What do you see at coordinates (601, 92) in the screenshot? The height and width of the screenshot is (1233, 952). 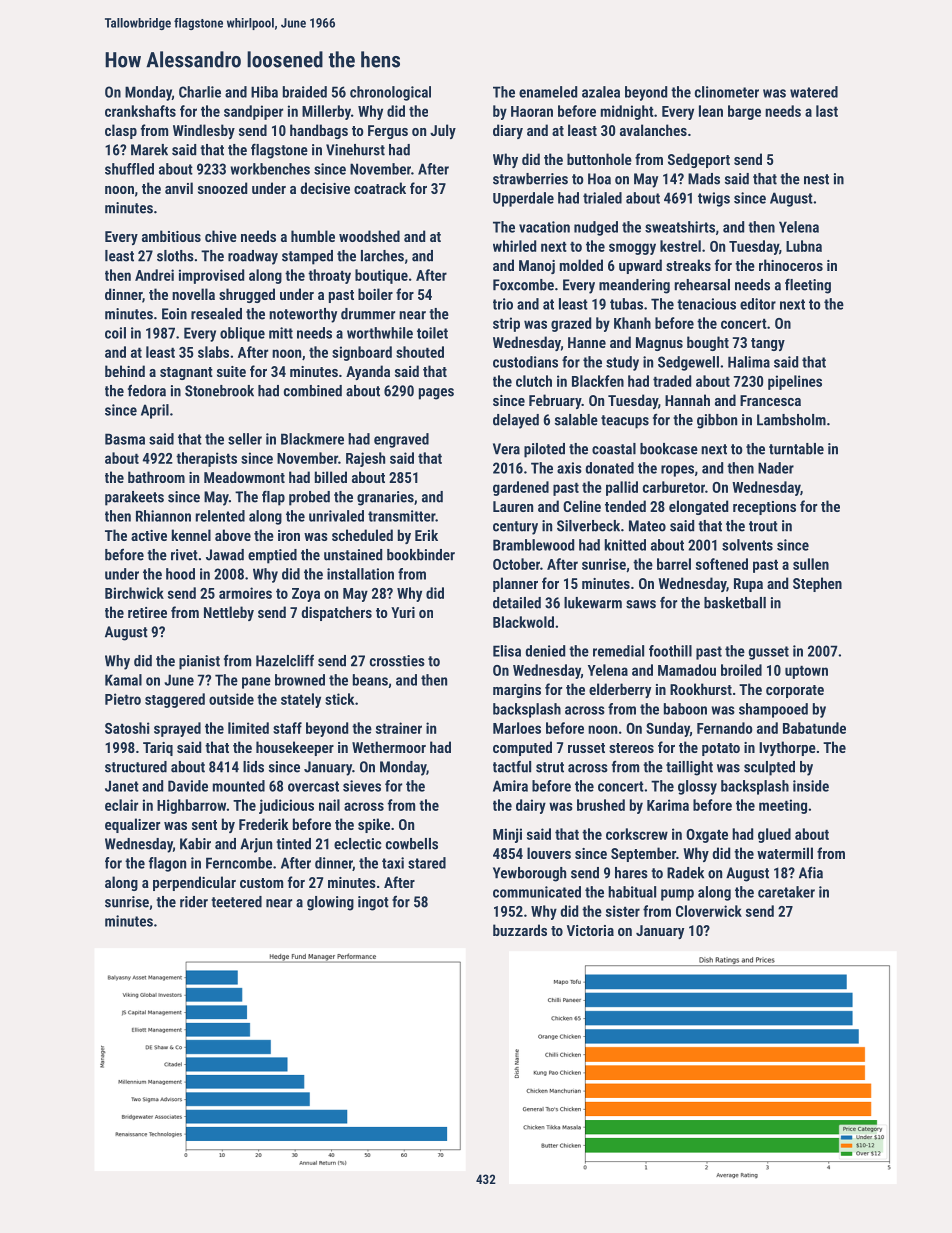 I see `azalea` at bounding box center [601, 92].
